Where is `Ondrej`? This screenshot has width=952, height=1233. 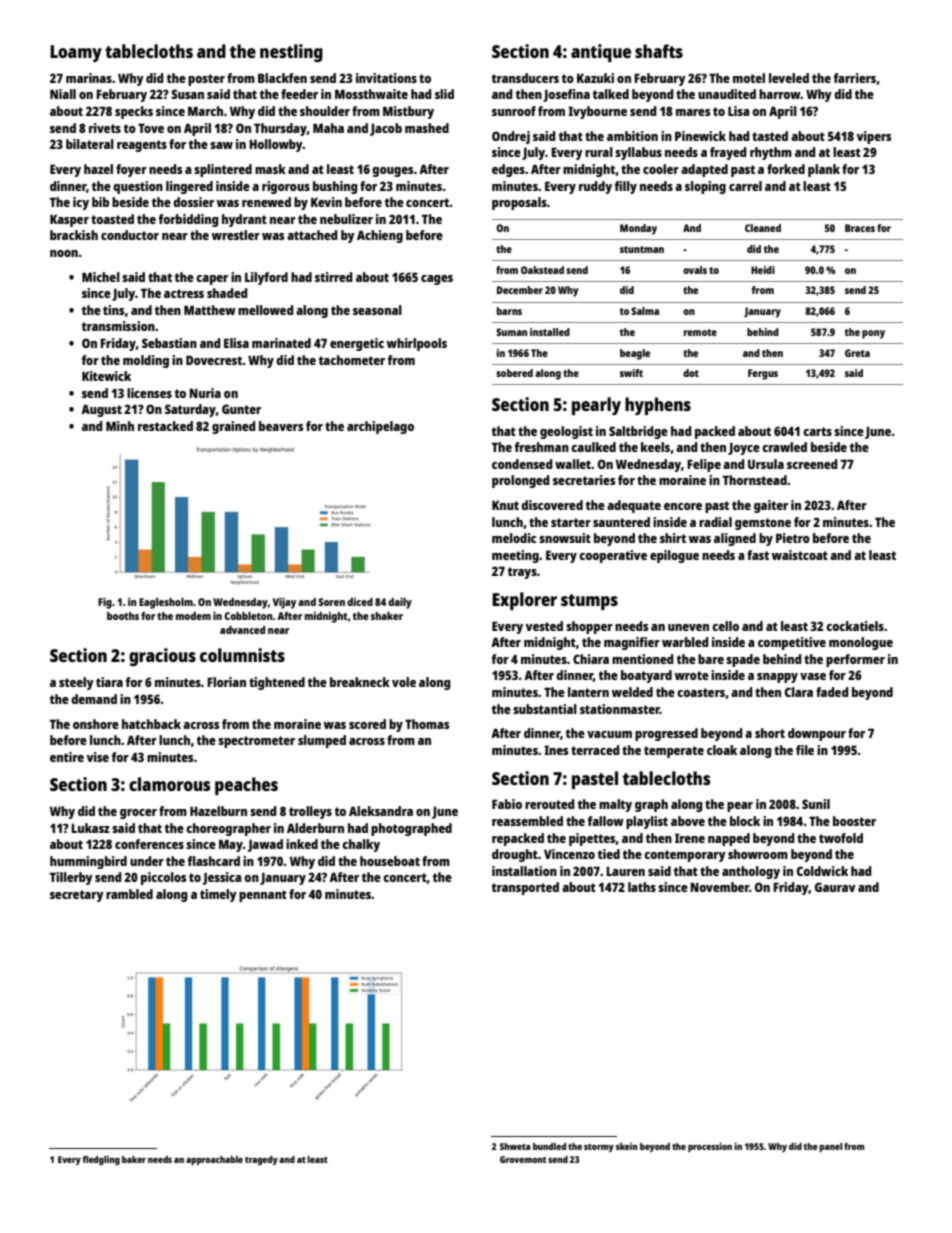 Ondrej is located at coordinates (511, 137).
